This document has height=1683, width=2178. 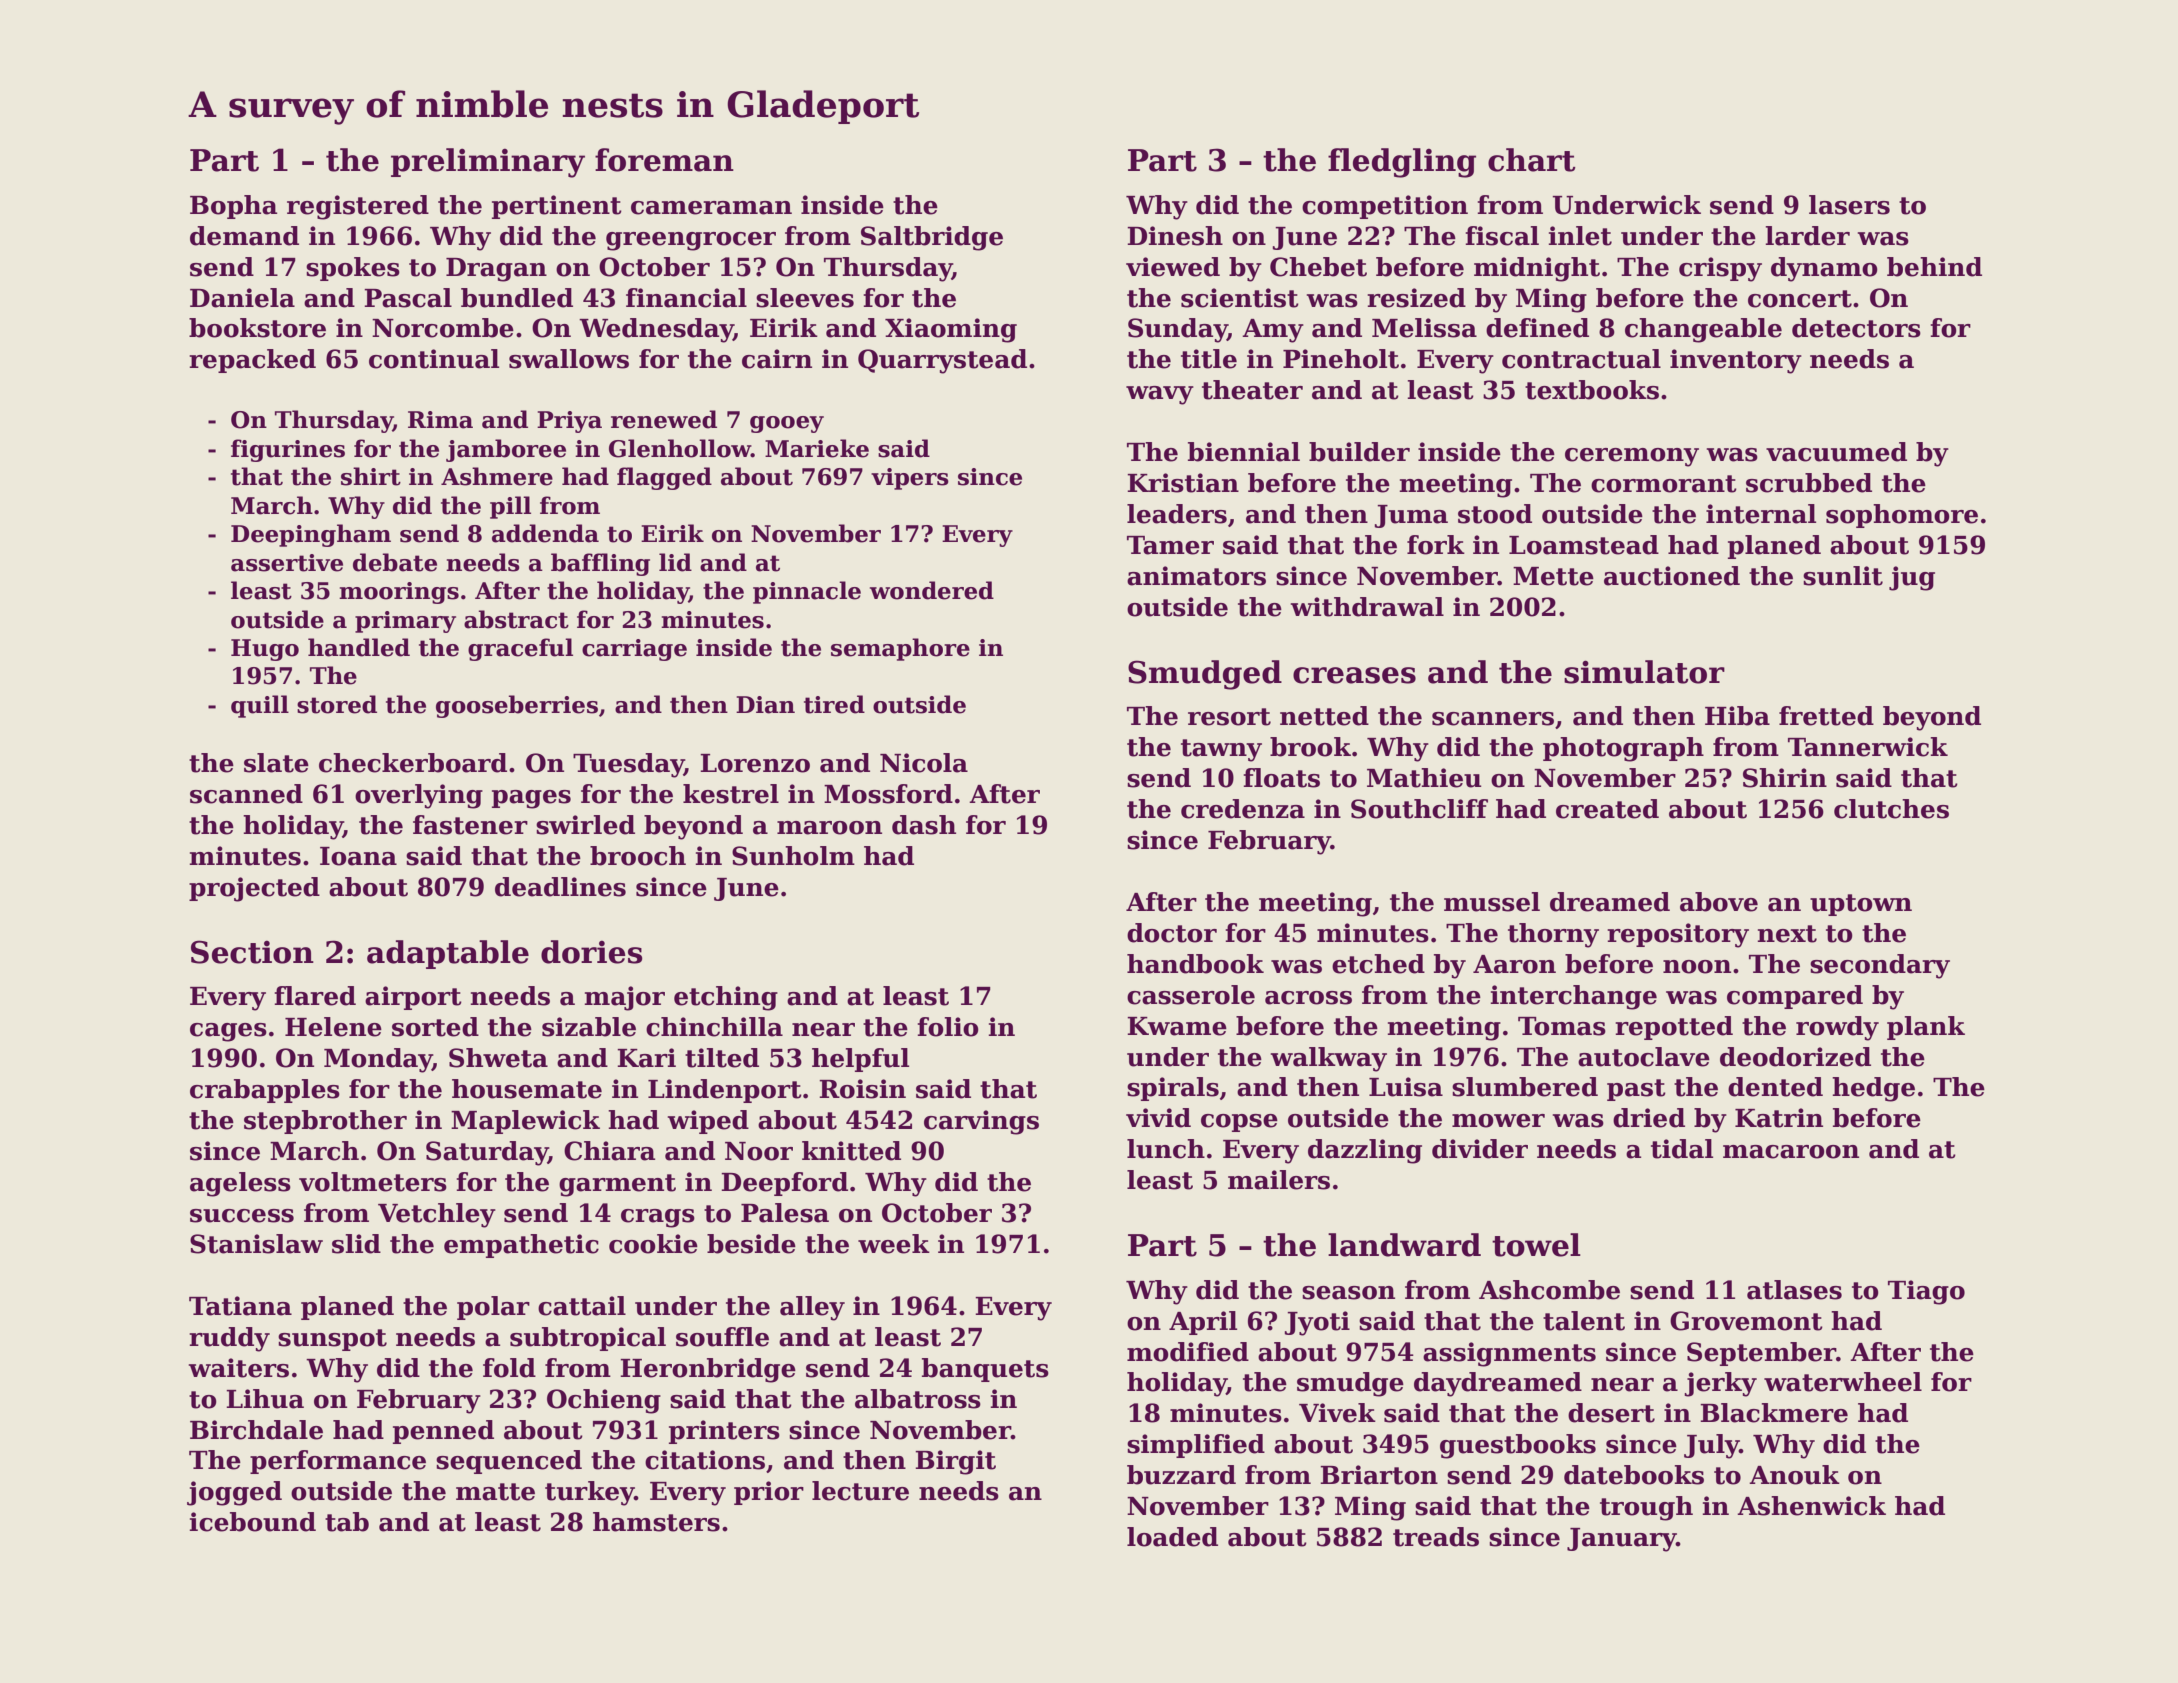 What do you see at coordinates (1203, 1323) in the document?
I see `April` at bounding box center [1203, 1323].
